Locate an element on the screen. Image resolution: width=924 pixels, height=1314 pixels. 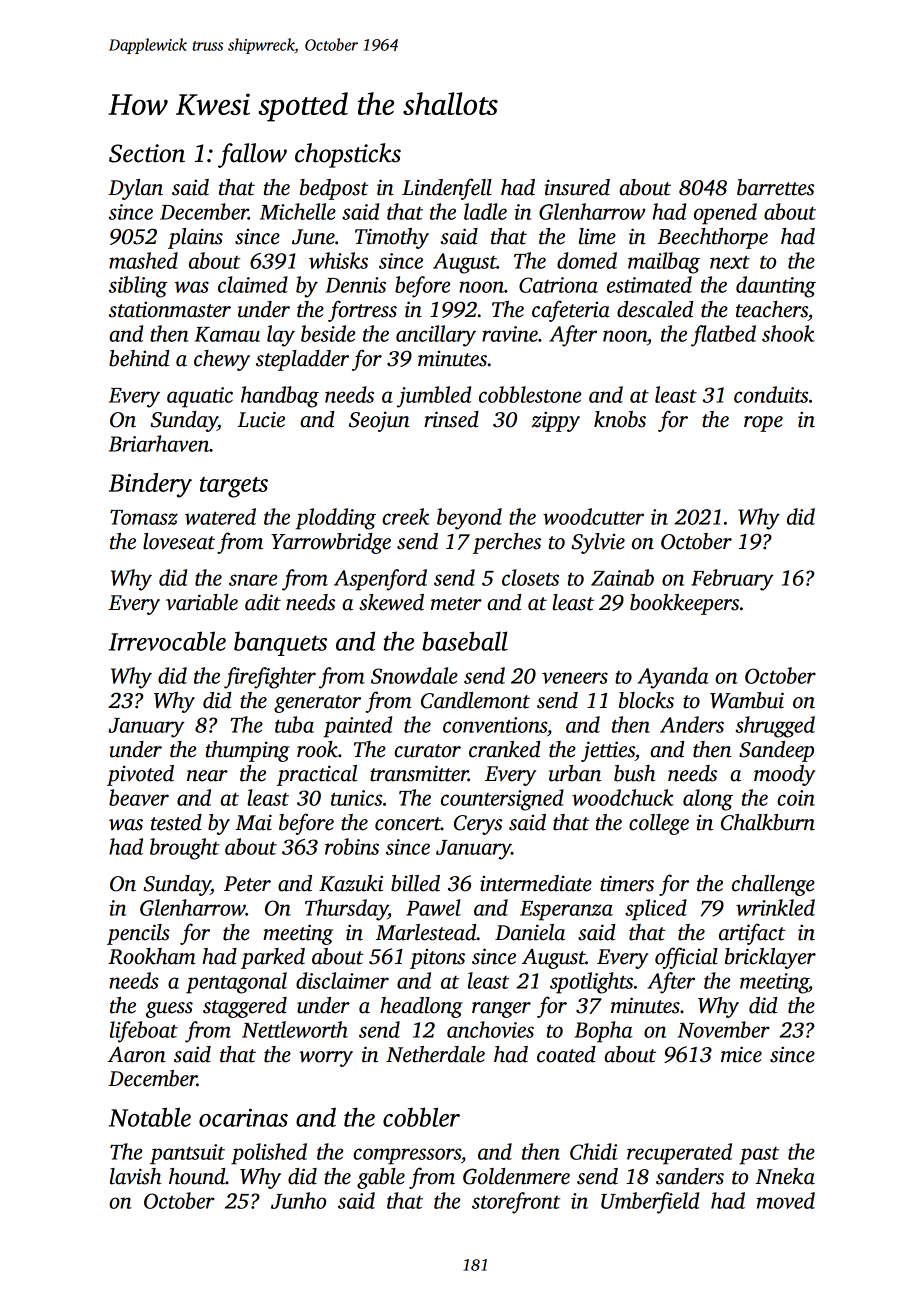
veneers is located at coordinates (575, 678).
